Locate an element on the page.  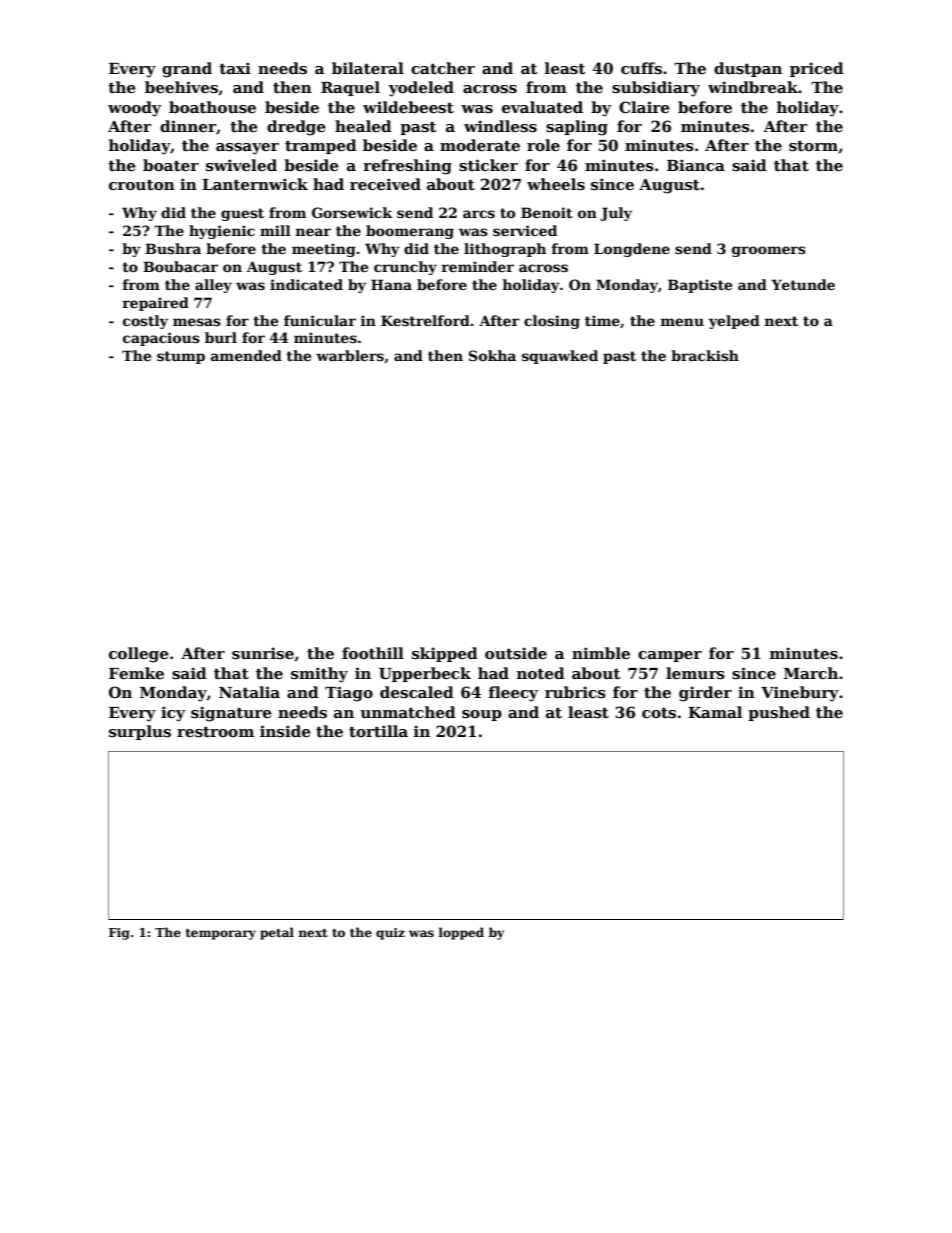
petal is located at coordinates (277, 933).
